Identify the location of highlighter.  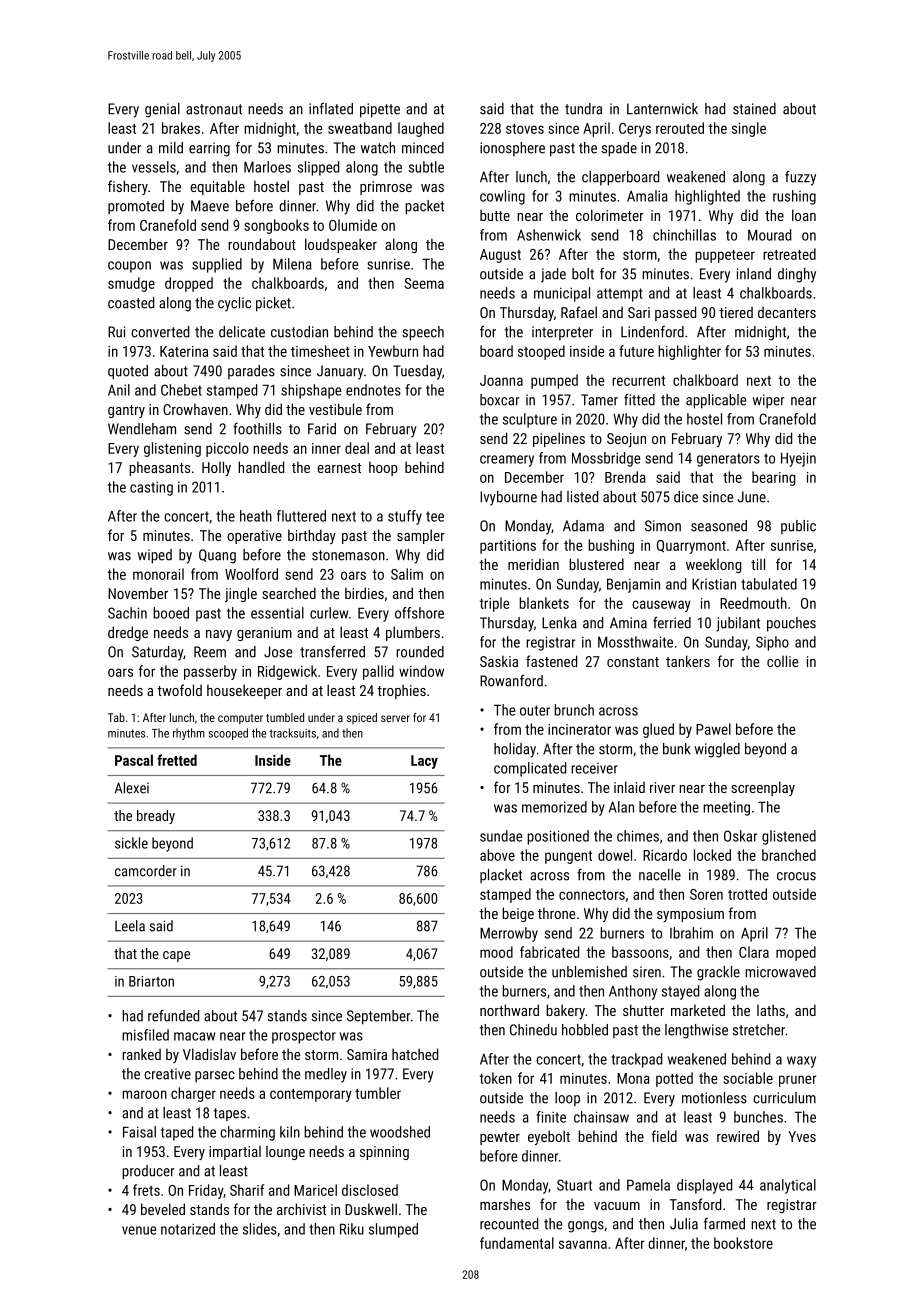
(689, 352).
